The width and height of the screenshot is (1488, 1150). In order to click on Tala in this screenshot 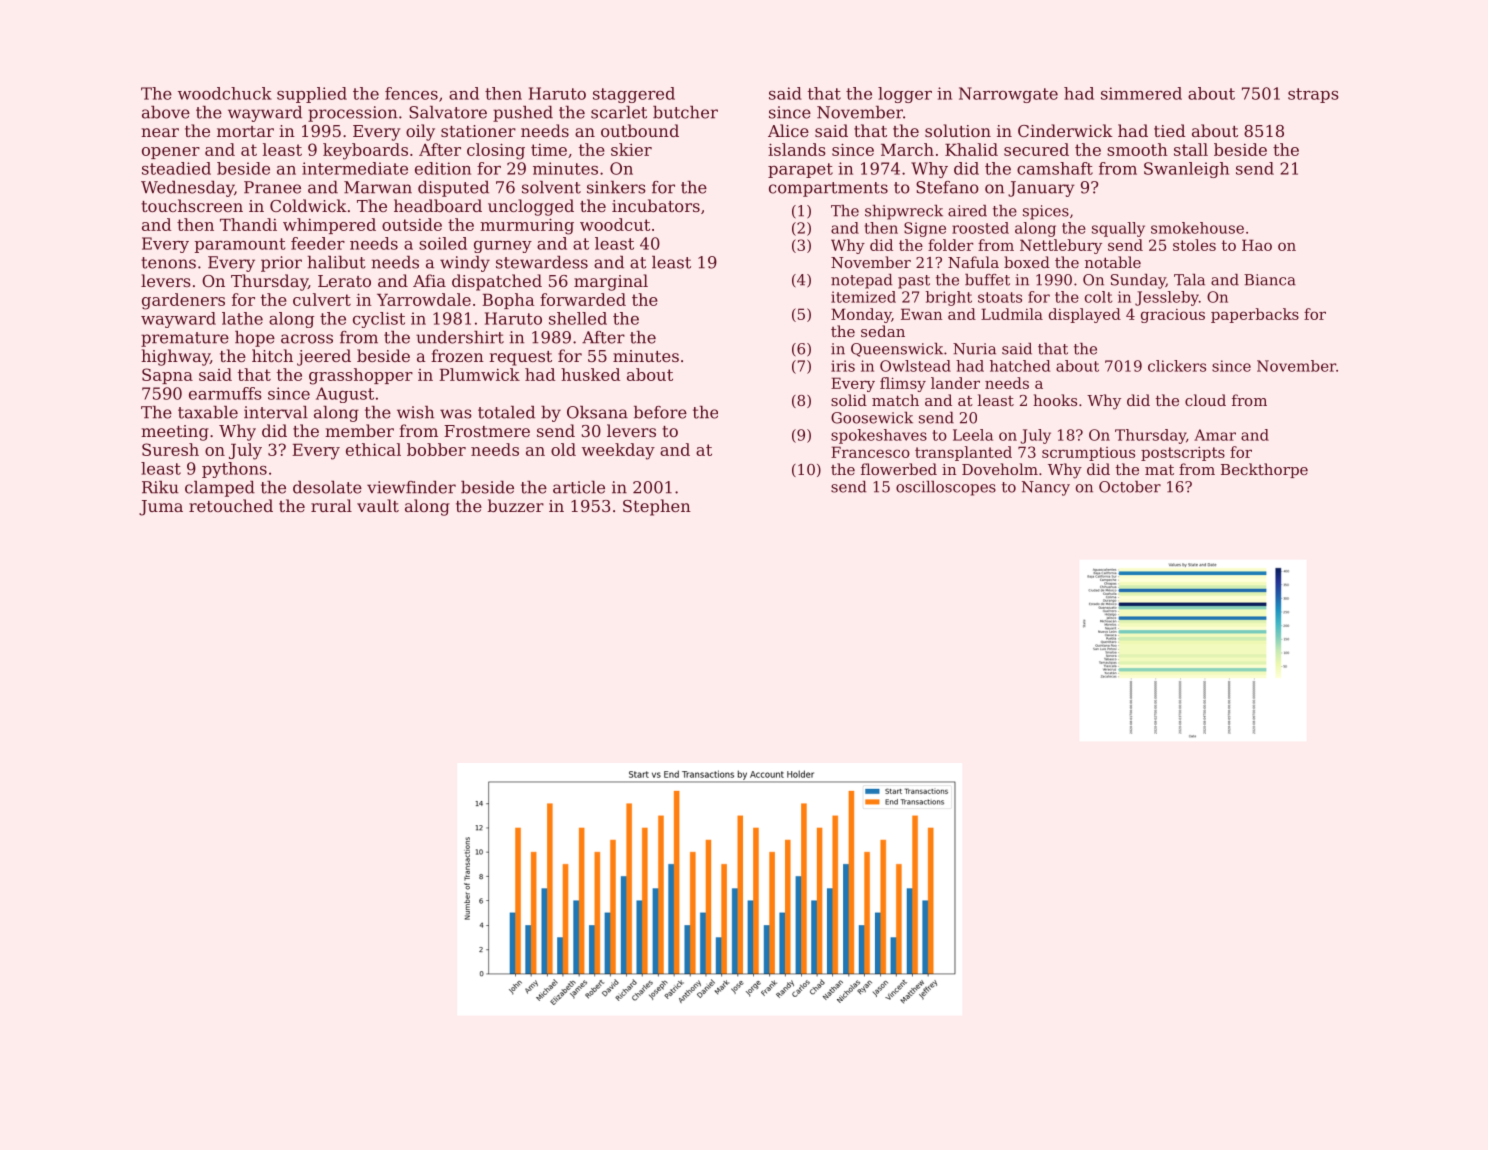, I will do `click(1189, 280)`.
